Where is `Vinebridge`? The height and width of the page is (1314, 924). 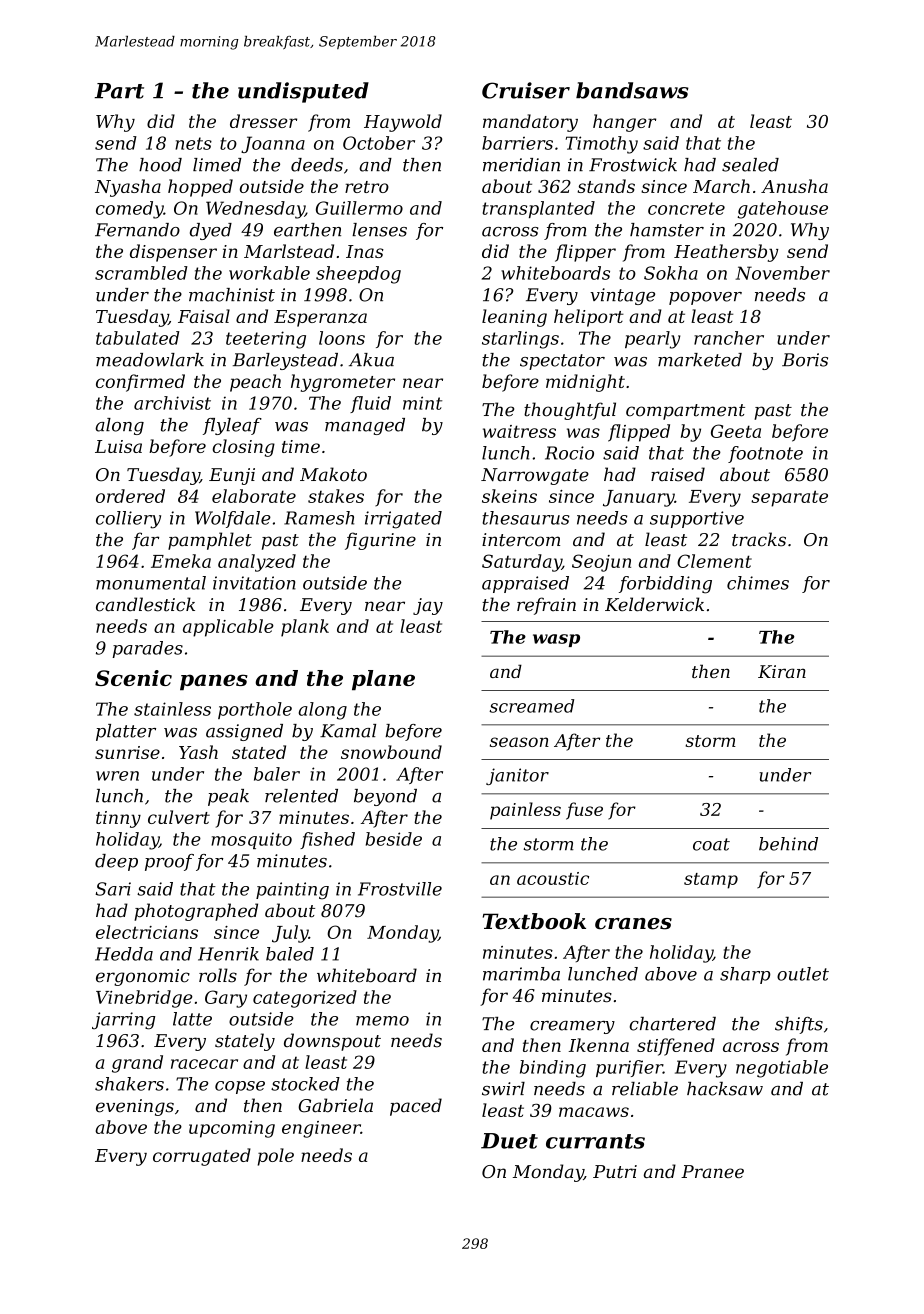 Vinebridge is located at coordinates (144, 999).
